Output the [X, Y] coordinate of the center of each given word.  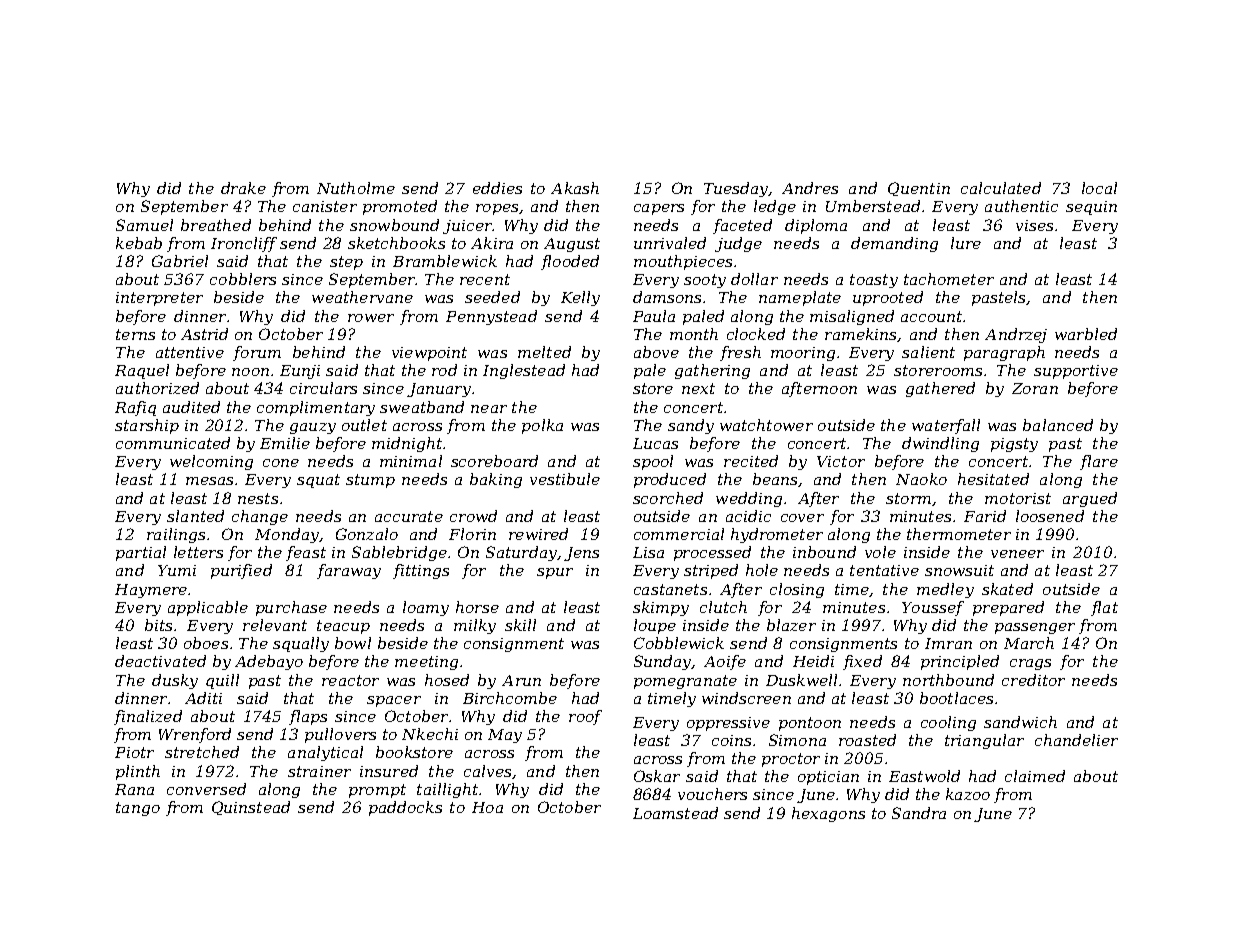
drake [243, 188]
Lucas [655, 443]
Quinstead [251, 808]
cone [281, 463]
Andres [810, 188]
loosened [1050, 516]
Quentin [919, 189]
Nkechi [430, 734]
